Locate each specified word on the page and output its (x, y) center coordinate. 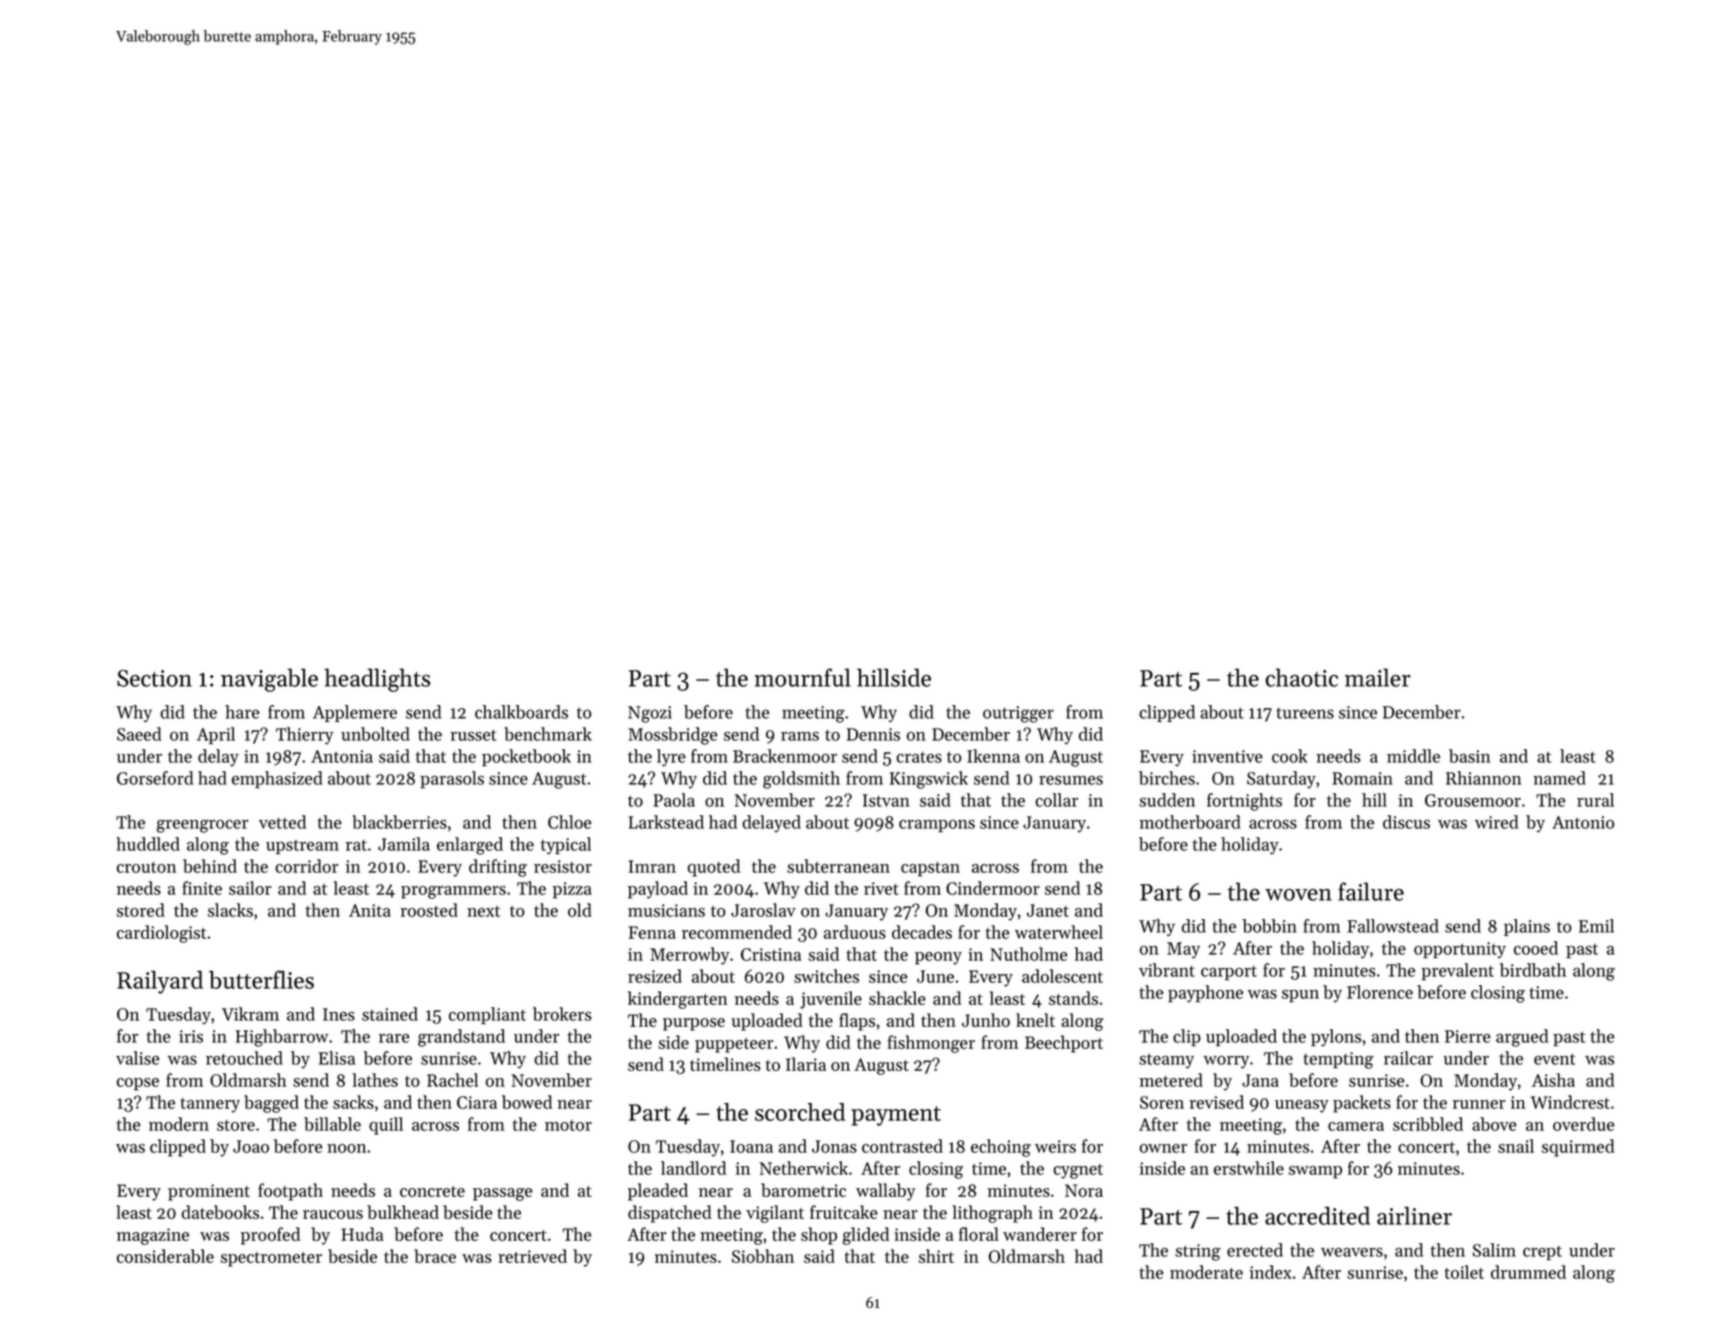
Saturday (1281, 780)
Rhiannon (1483, 778)
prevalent (1457, 971)
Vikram (250, 1014)
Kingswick (929, 780)
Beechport (1064, 1044)
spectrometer (271, 1259)
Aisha (1553, 1080)
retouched (244, 1058)
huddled (148, 844)
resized (655, 976)
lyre (671, 758)
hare (242, 712)
